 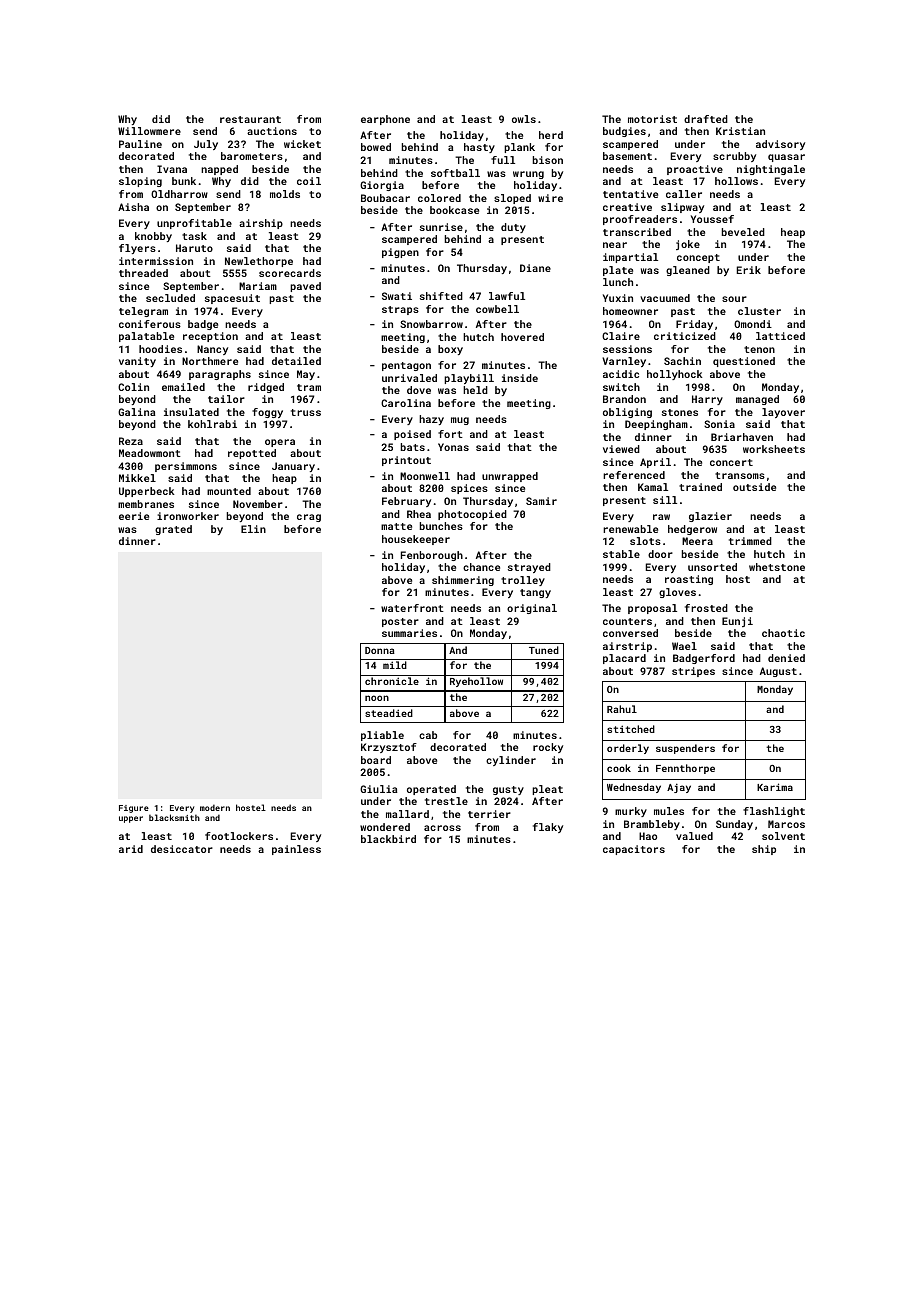 I want to click on hasty, so click(x=479, y=148).
